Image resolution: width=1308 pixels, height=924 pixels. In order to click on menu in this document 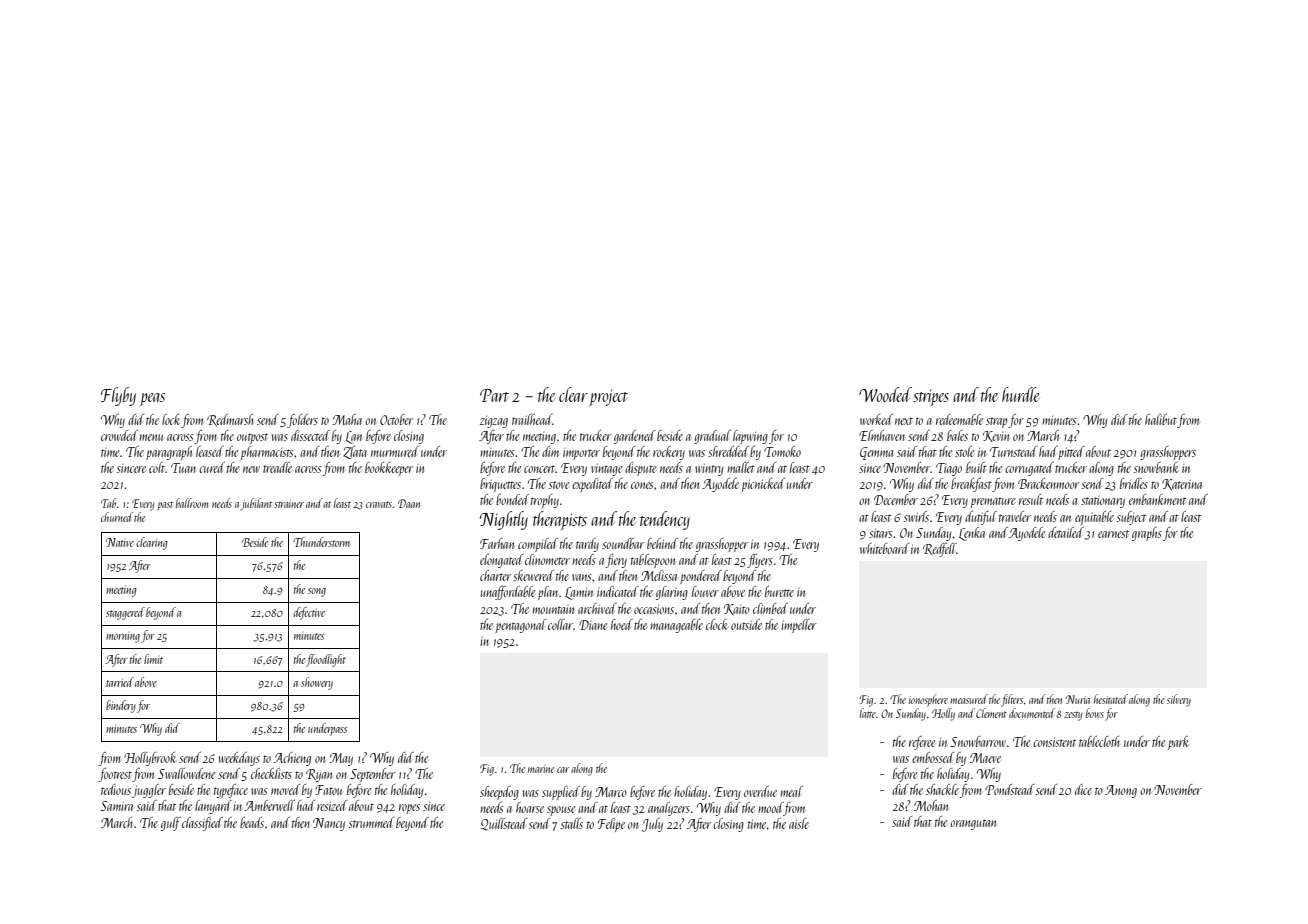, I will do `click(151, 437)`.
